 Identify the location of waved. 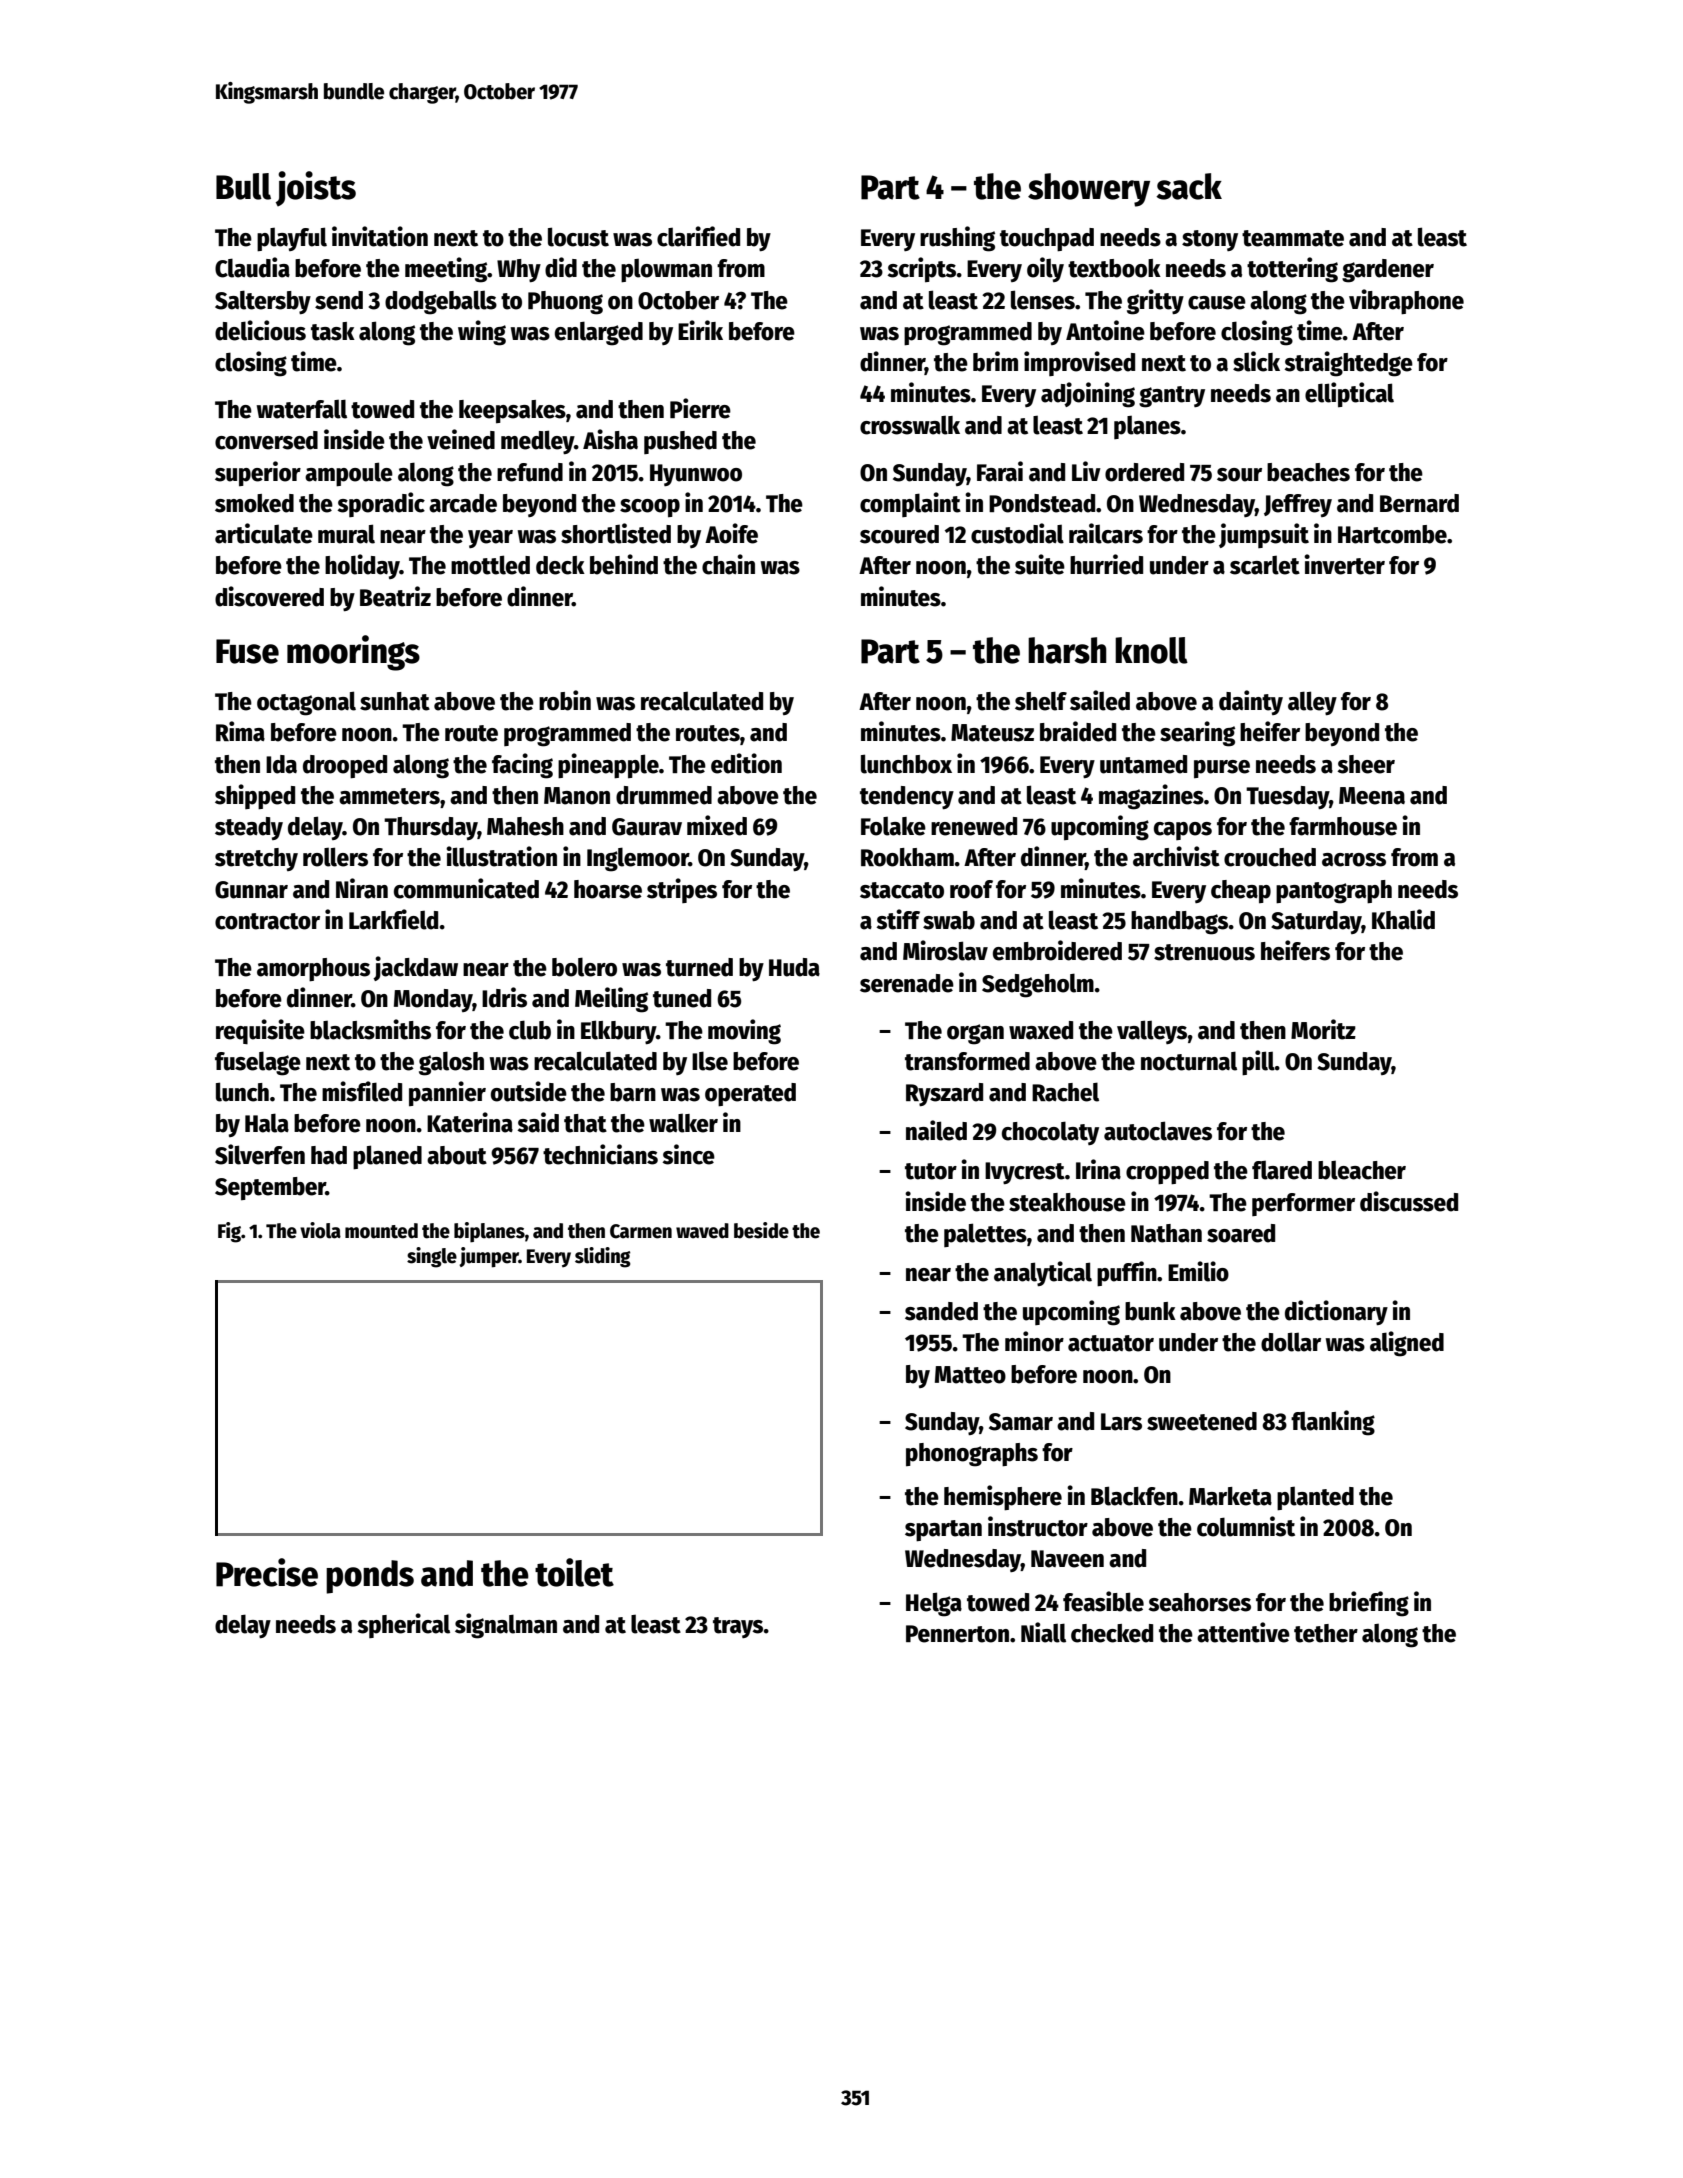
(702, 1231).
